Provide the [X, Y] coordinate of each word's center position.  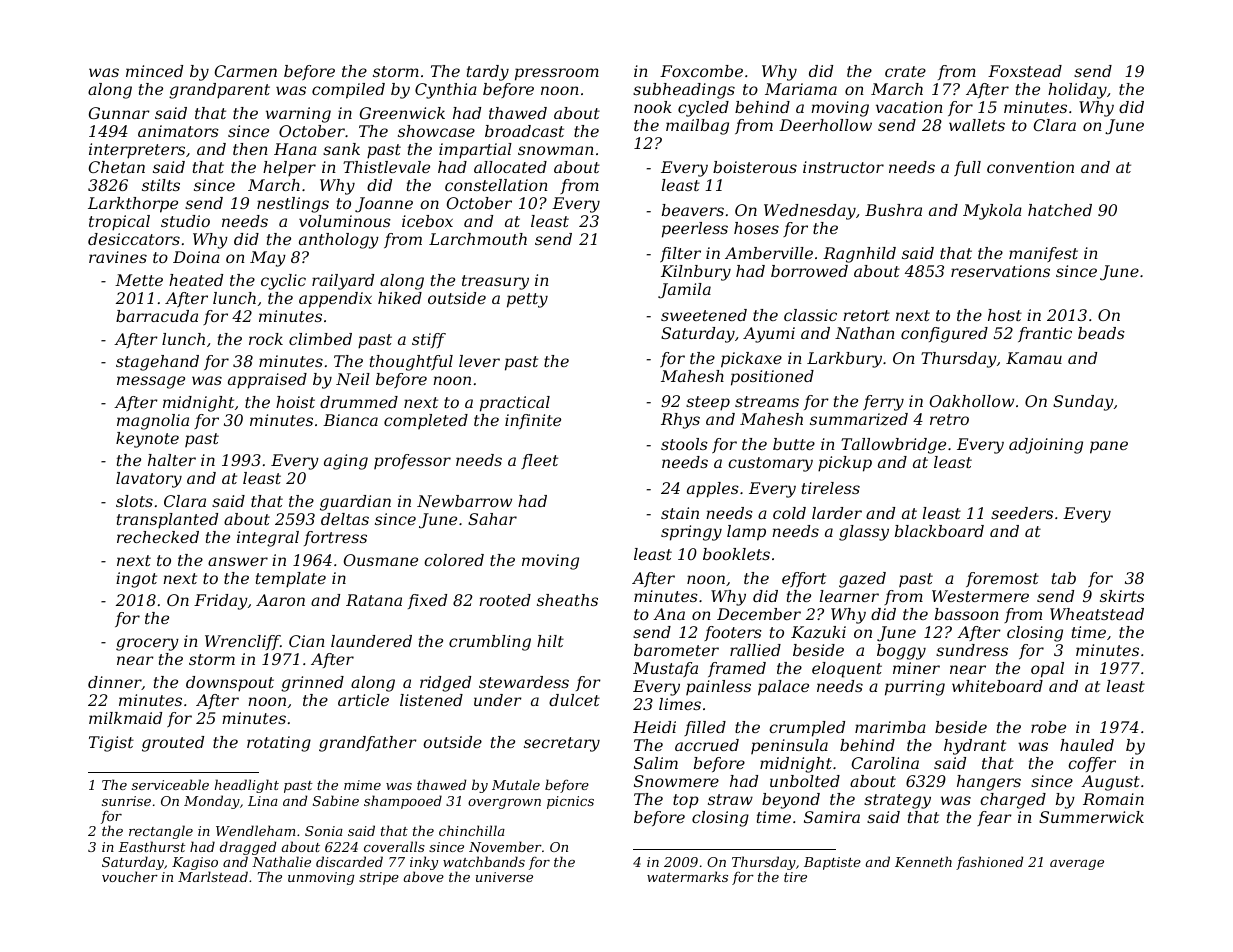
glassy [864, 533]
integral [268, 539]
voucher [130, 876]
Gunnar [119, 113]
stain [680, 513]
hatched [1060, 210]
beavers [693, 210]
